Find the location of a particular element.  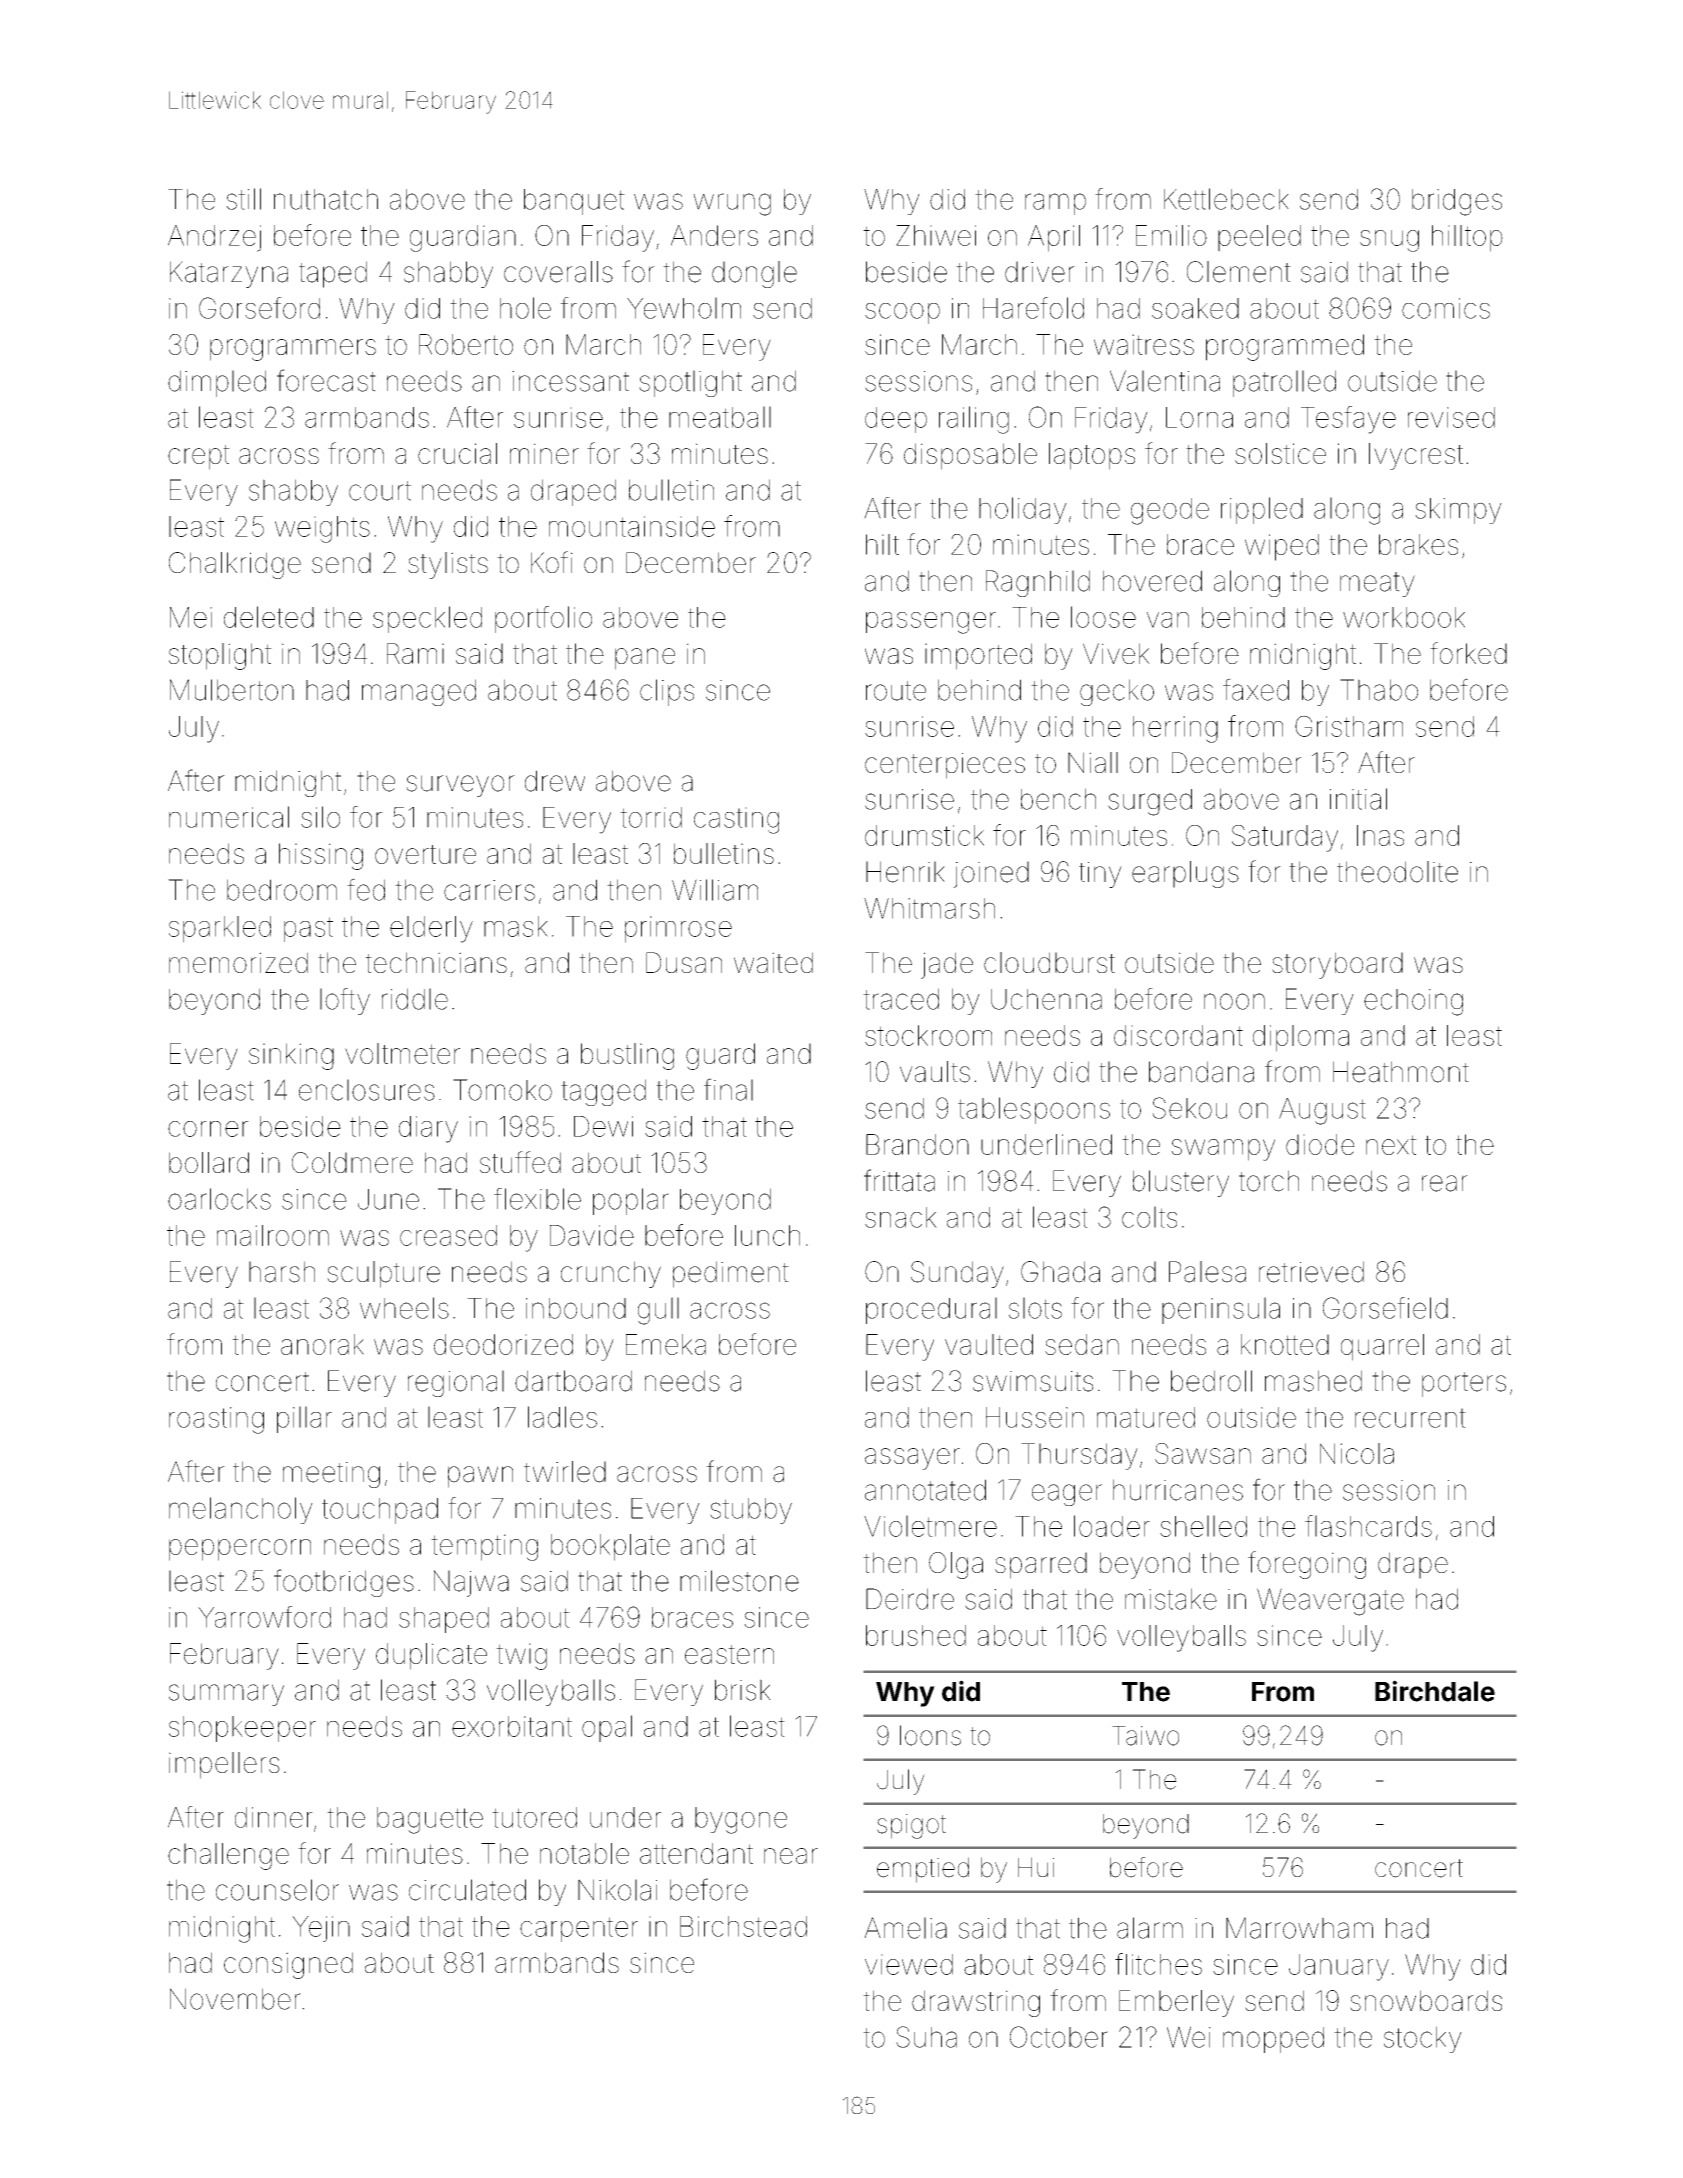

November is located at coordinates (235, 1999).
